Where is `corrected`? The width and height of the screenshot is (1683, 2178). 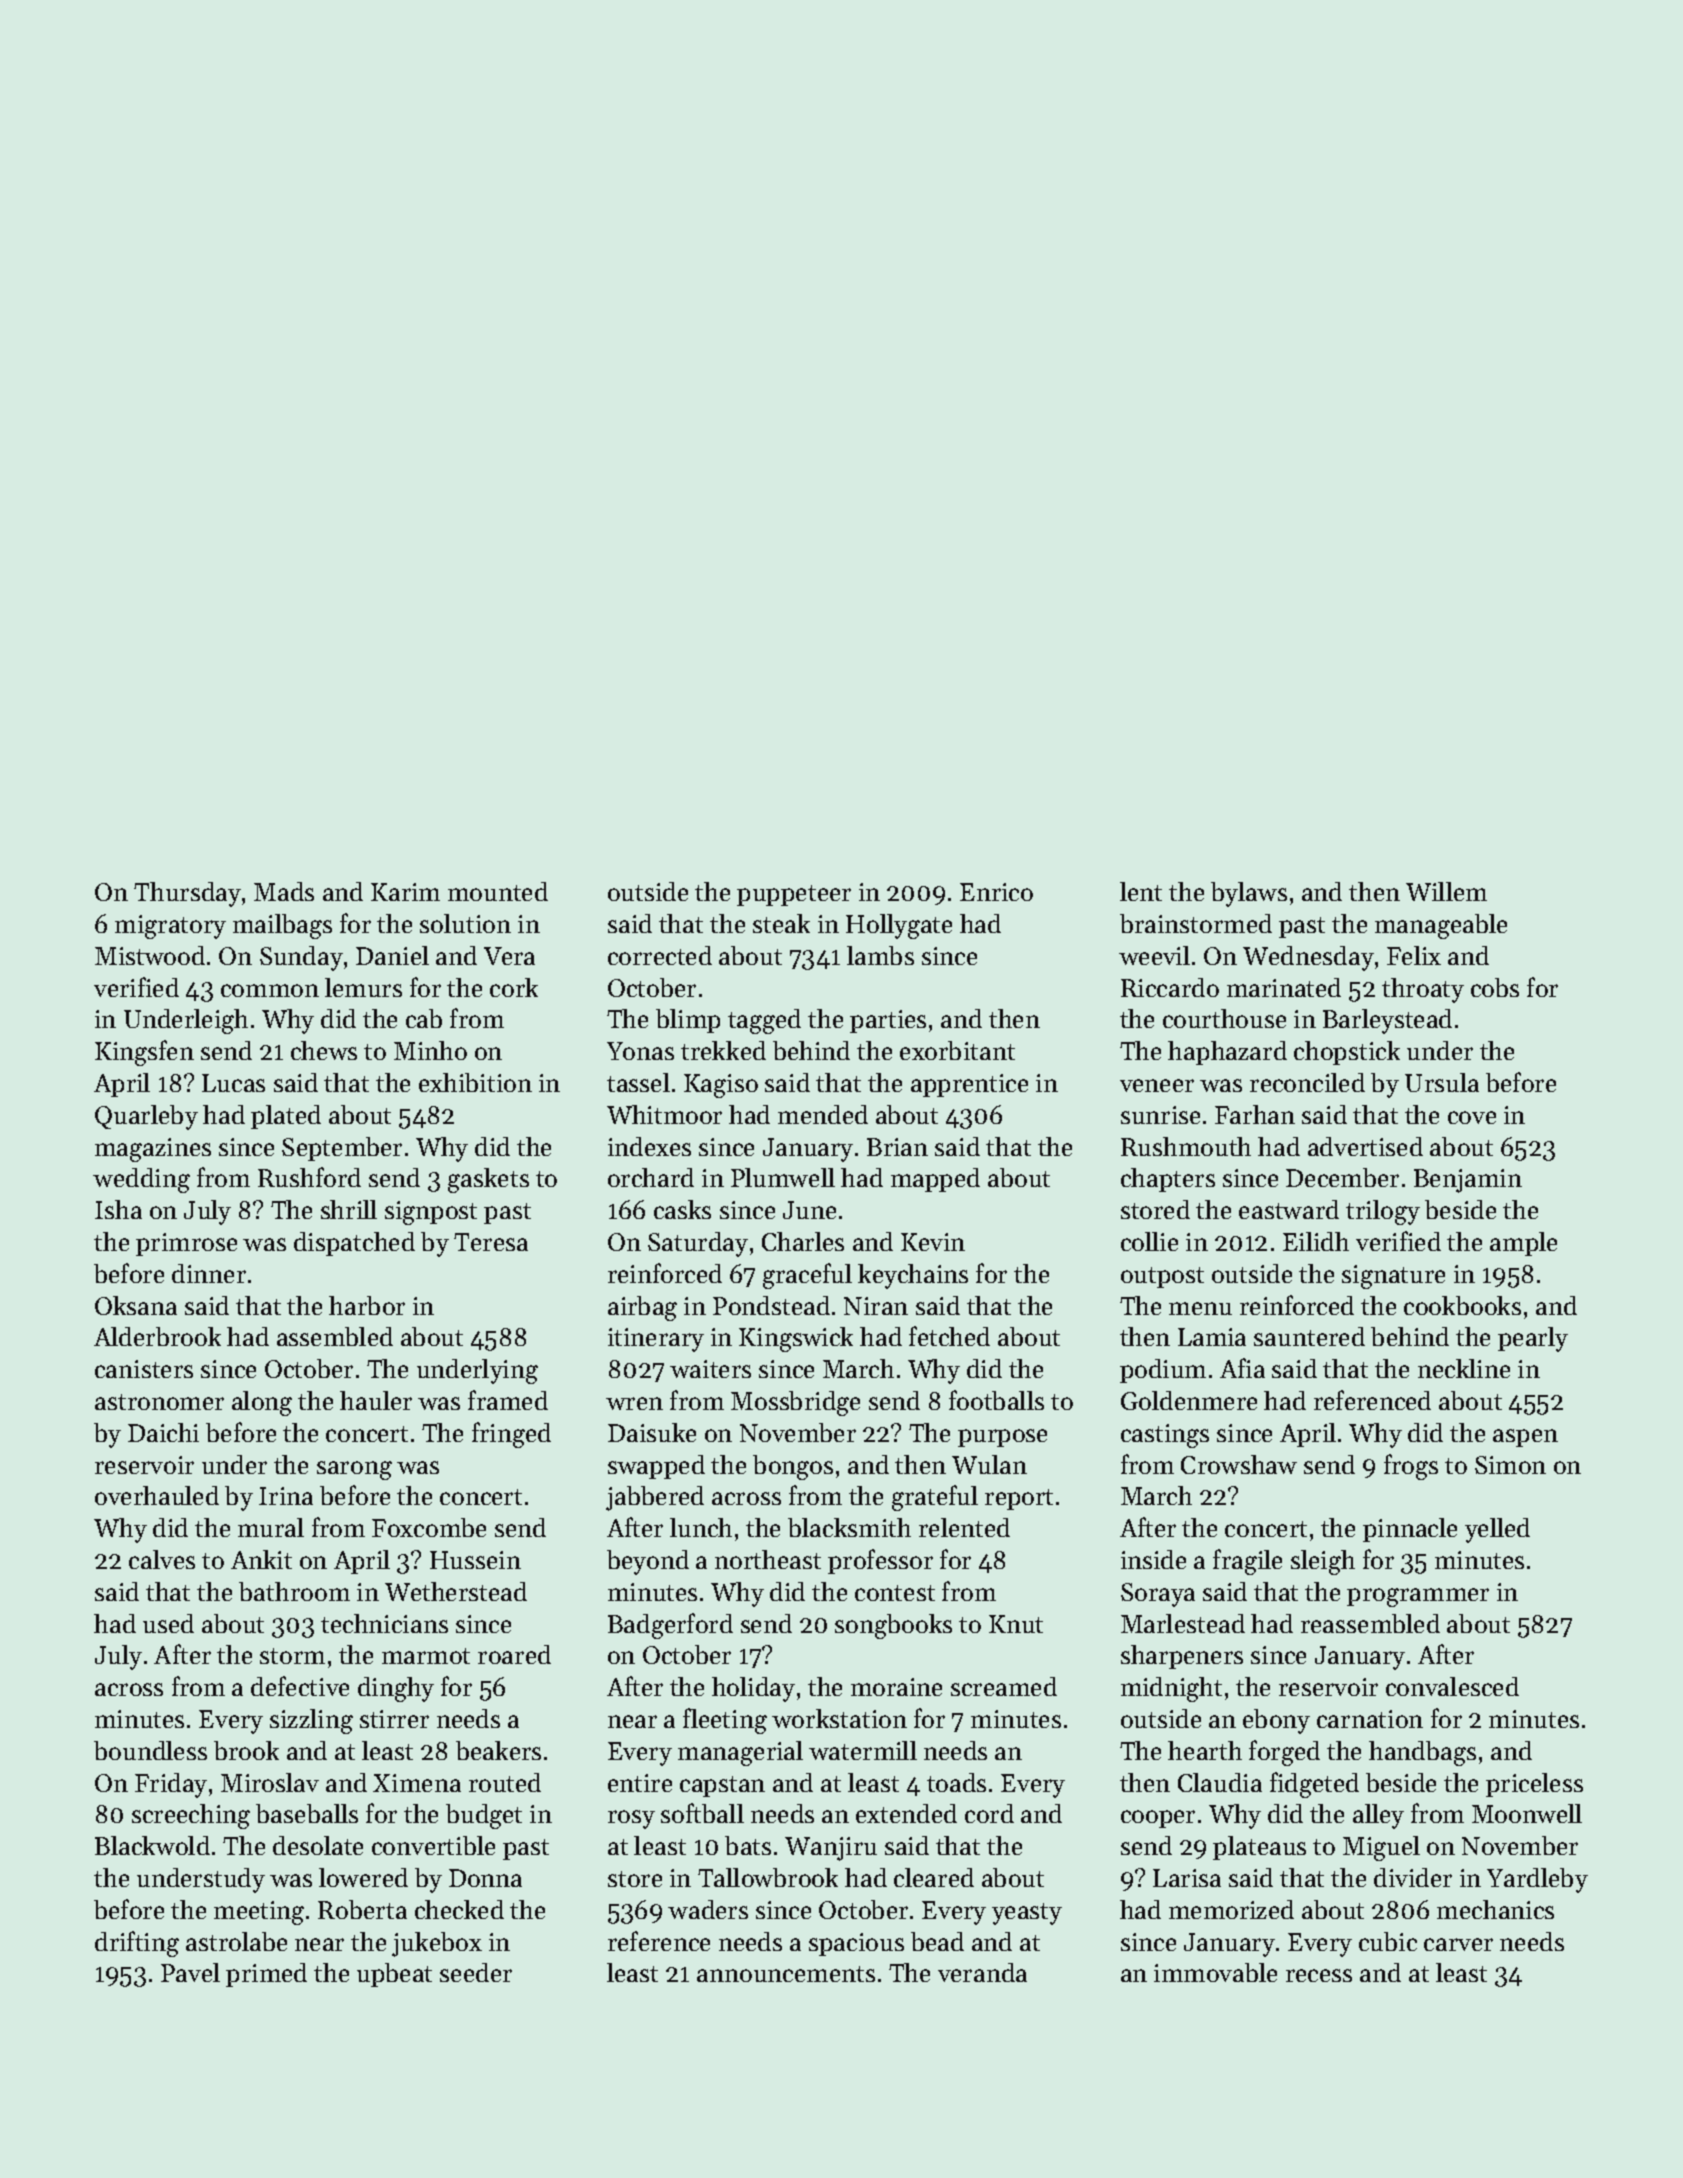 corrected is located at coordinates (660, 955).
